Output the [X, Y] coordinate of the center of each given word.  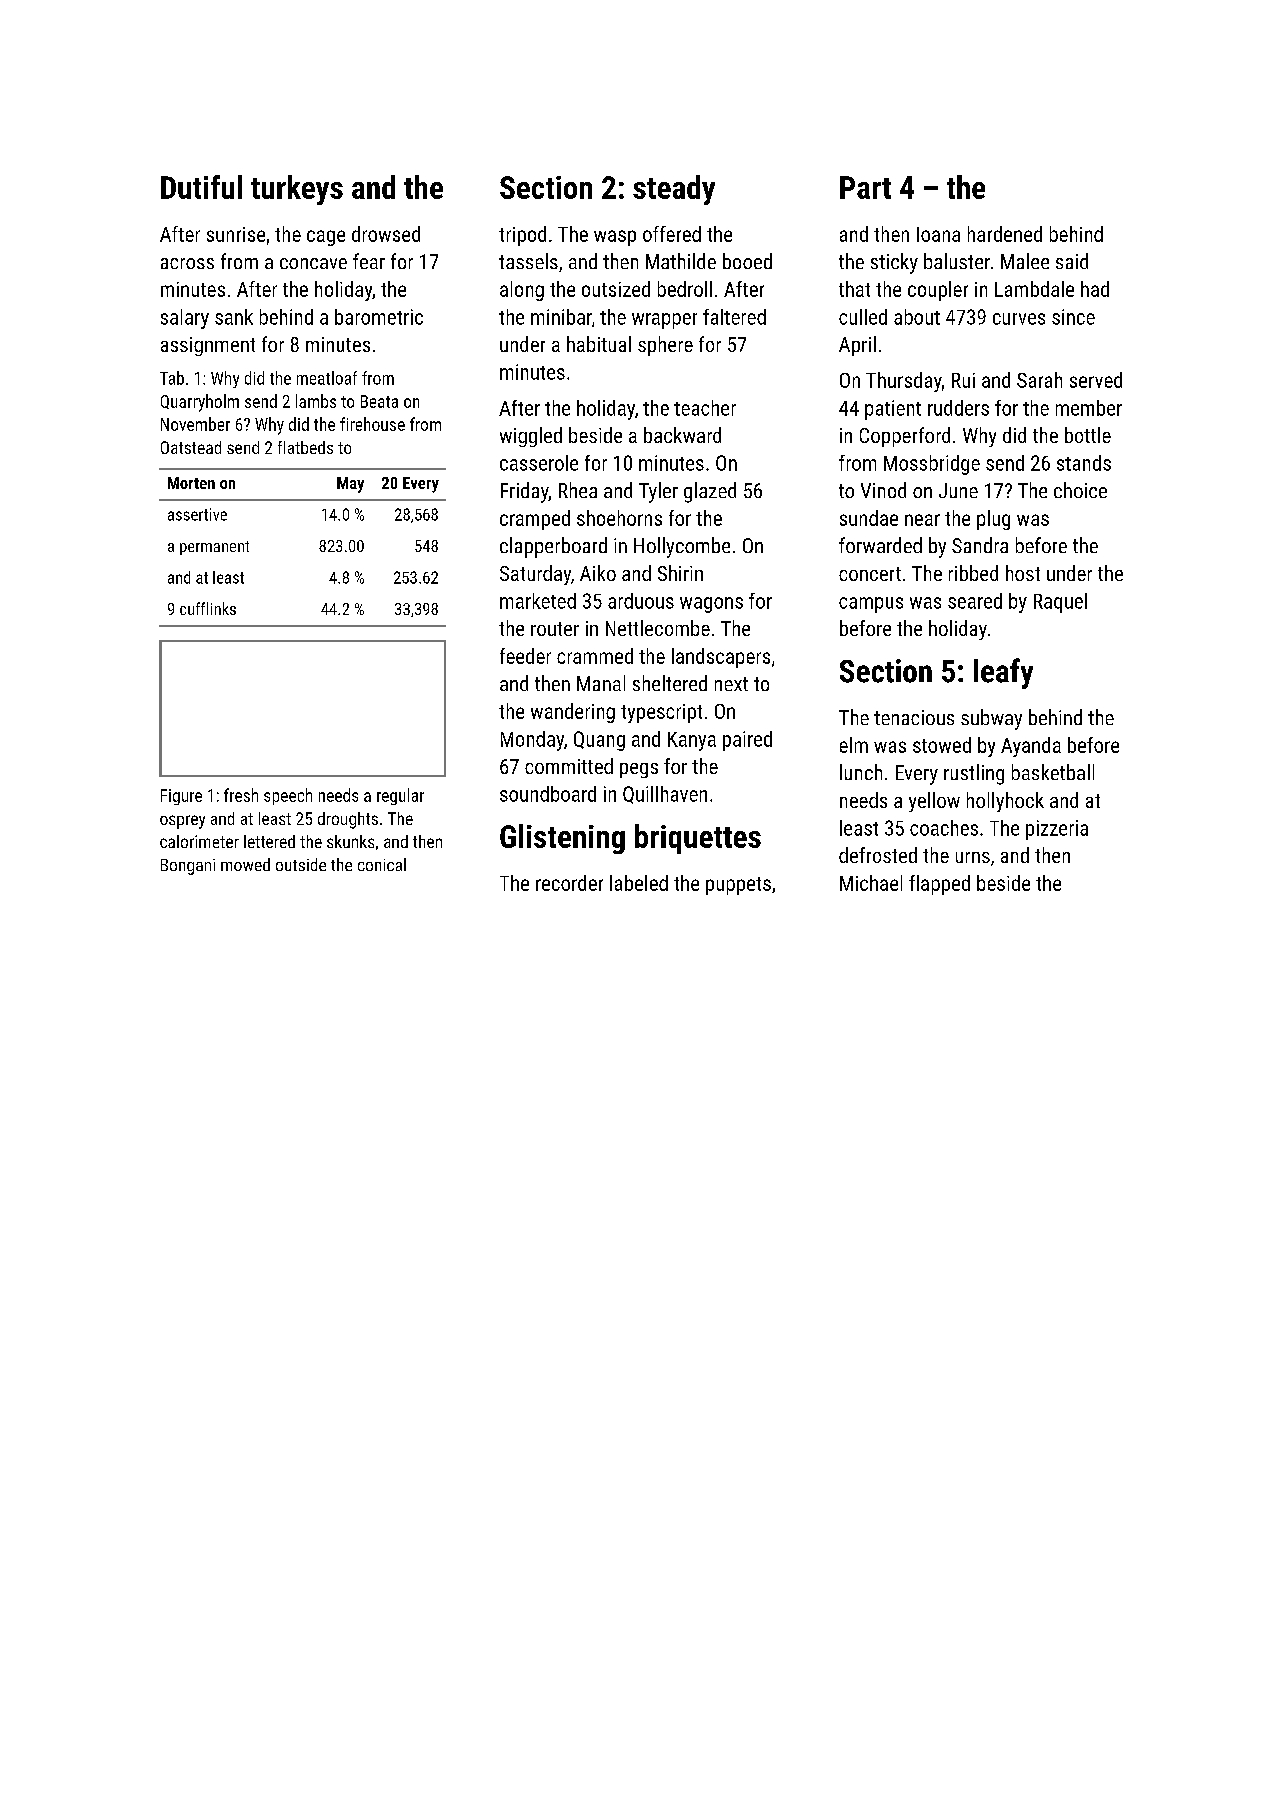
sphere [665, 346]
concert [870, 574]
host [1023, 573]
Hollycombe [682, 547]
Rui [963, 380]
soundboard [548, 794]
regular [400, 796]
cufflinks [208, 608]
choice [1080, 490]
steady [674, 190]
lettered [269, 841]
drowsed [386, 234]
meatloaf [327, 378]
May [350, 485]
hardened [1005, 234]
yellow [934, 802]
